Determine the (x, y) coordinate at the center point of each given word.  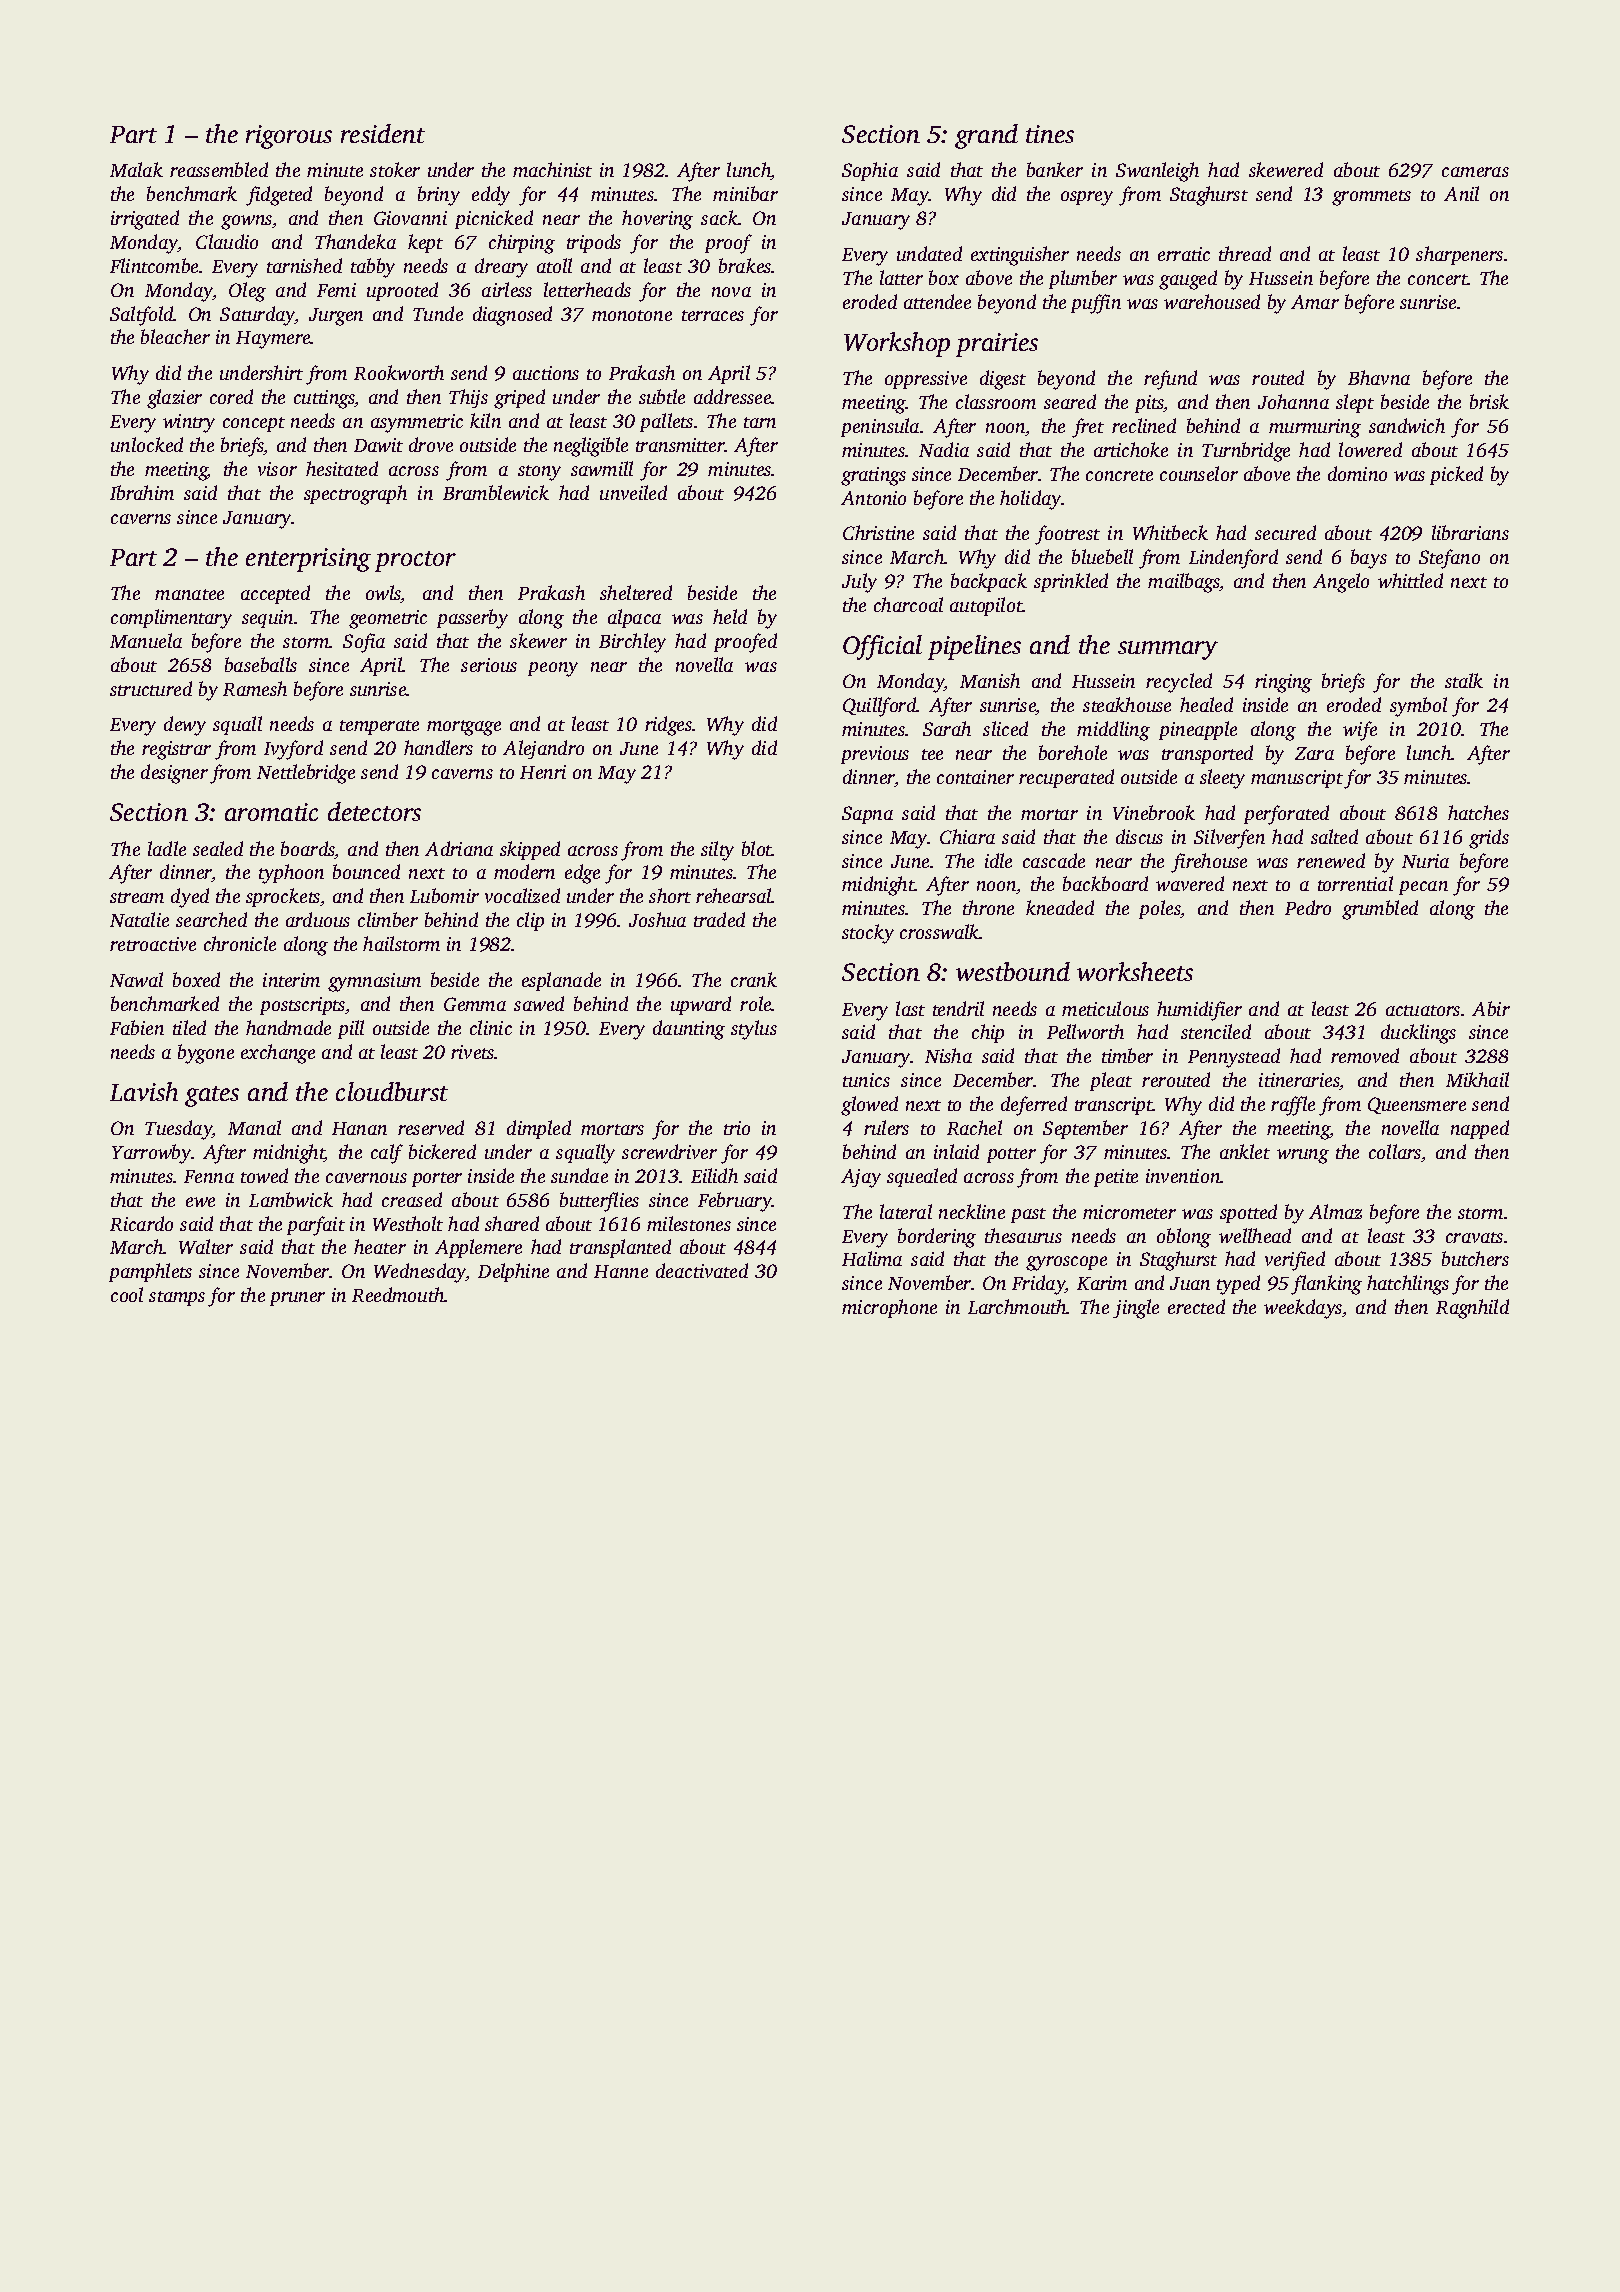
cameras (1475, 172)
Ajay (861, 1178)
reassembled (219, 169)
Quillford (880, 707)
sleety (1222, 779)
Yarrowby (152, 1154)
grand (986, 136)
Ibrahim (142, 492)
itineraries (1299, 1081)
